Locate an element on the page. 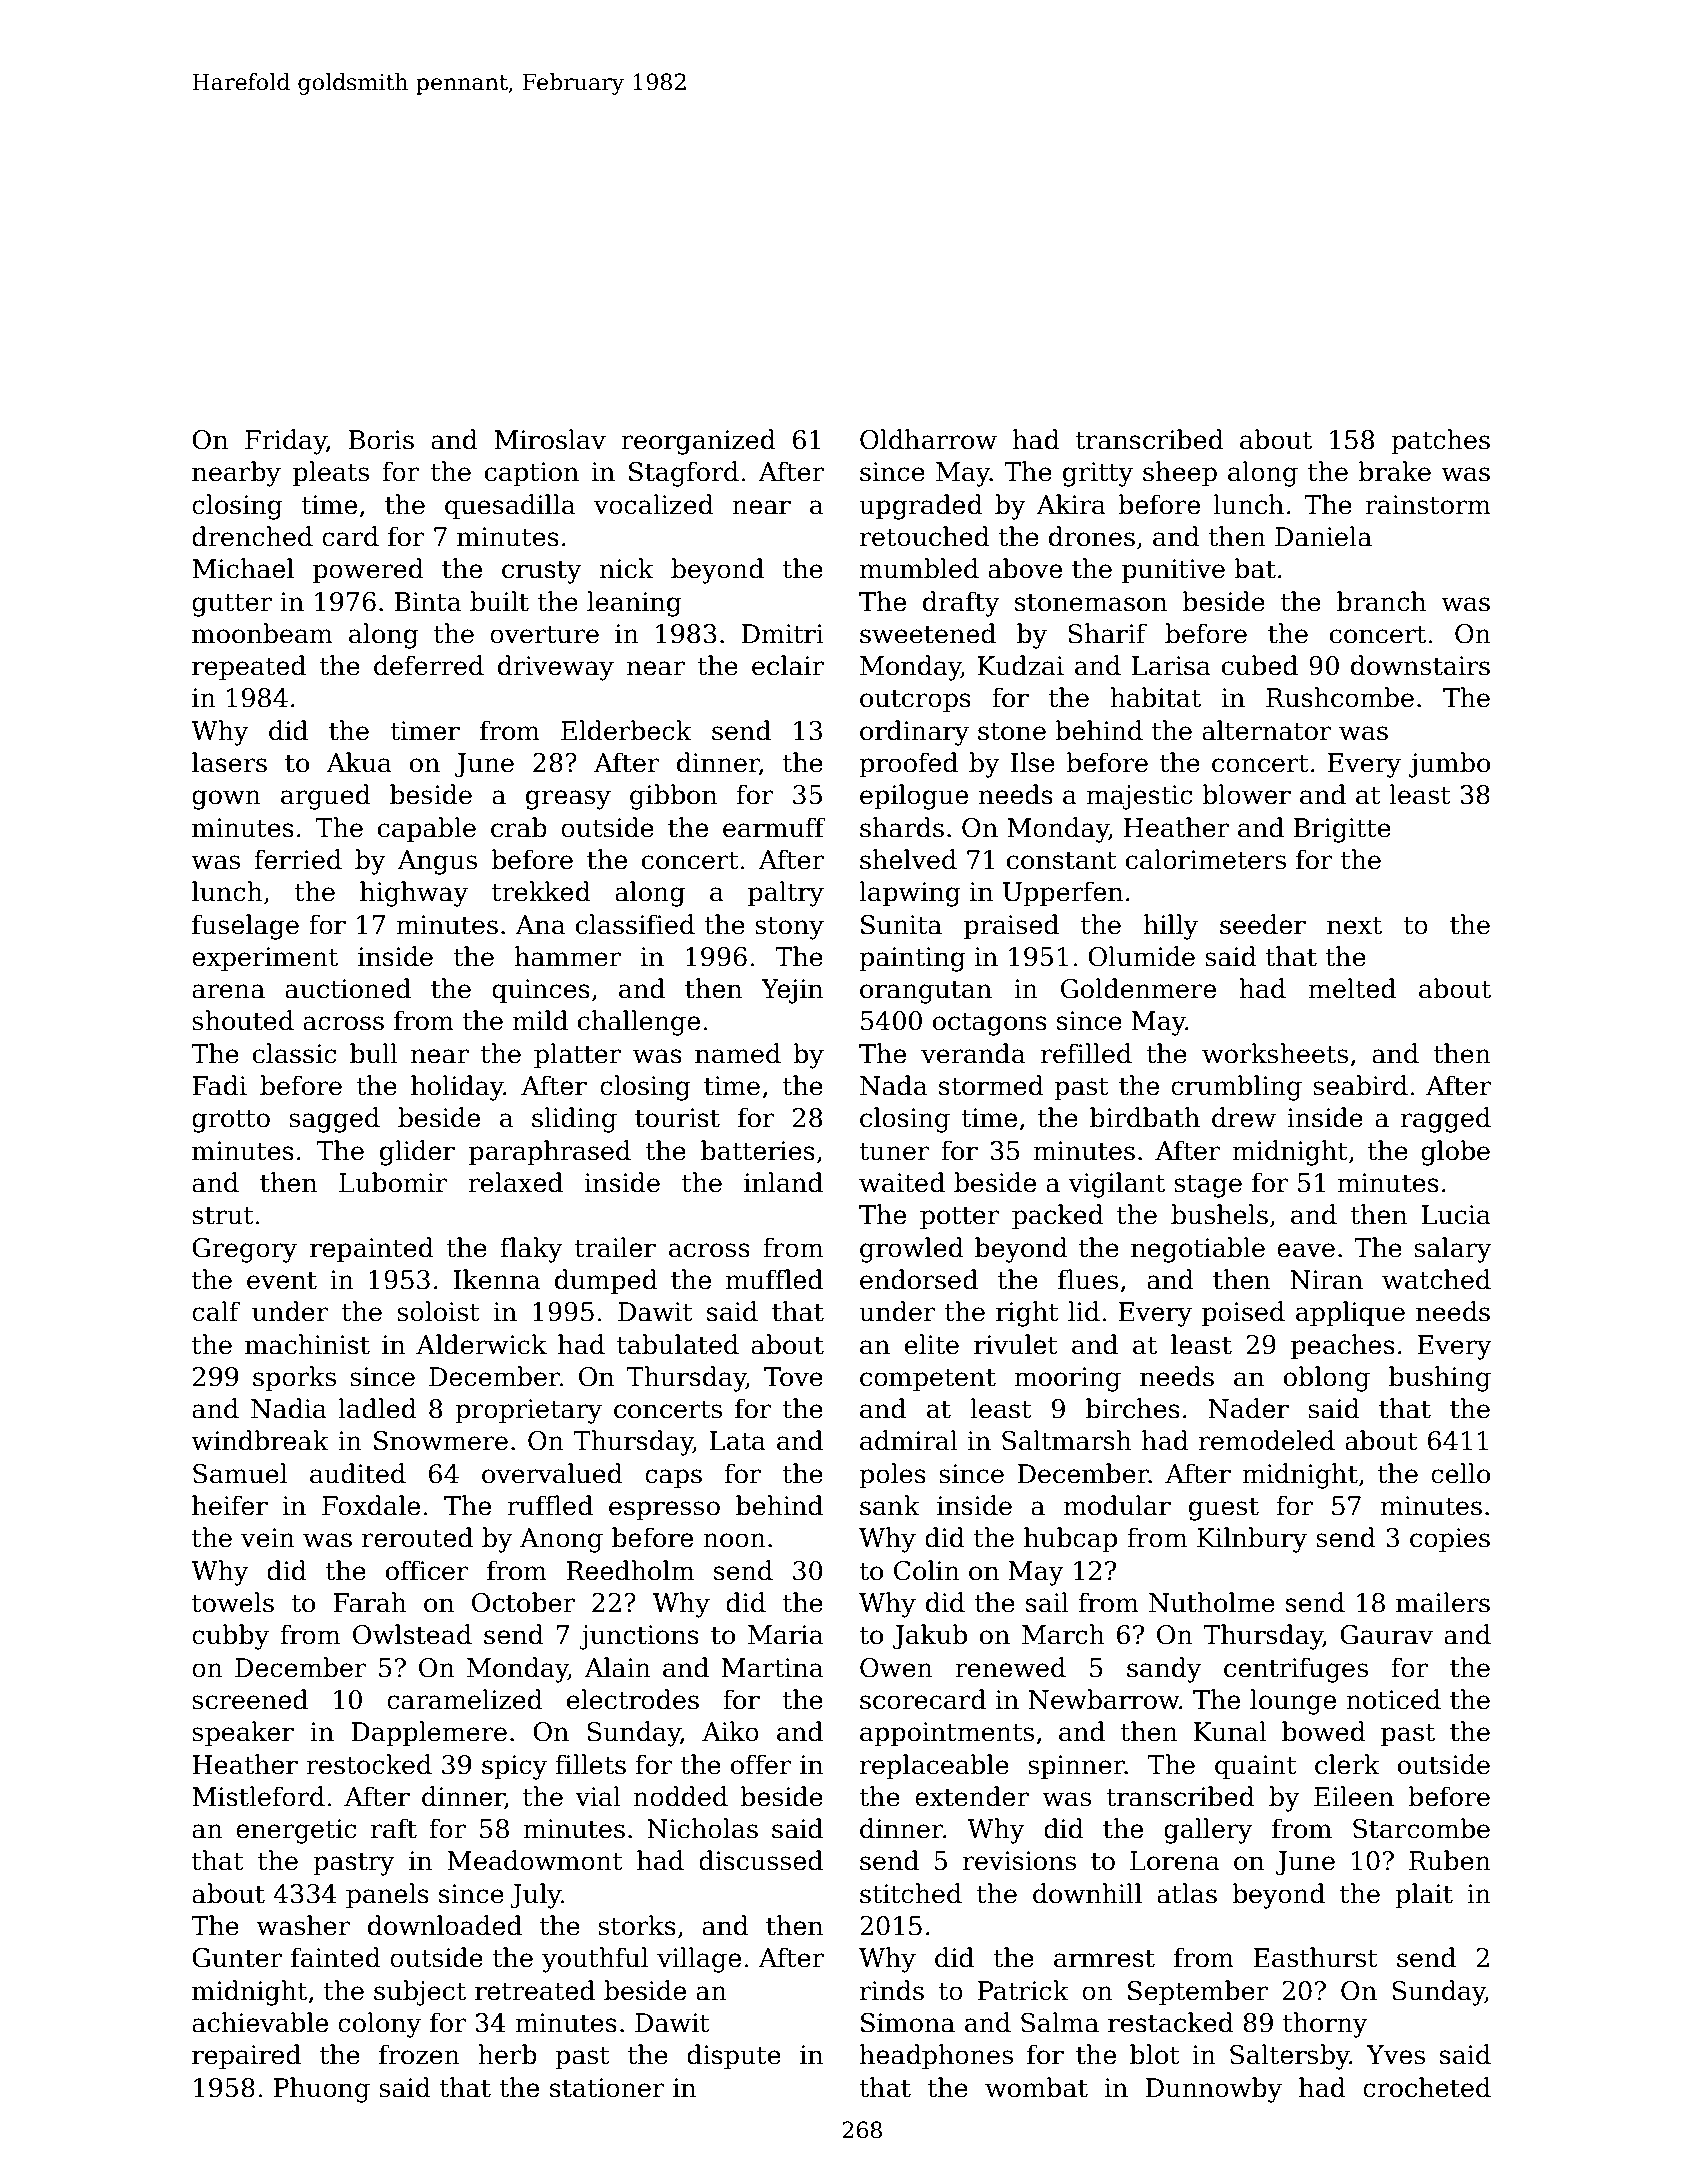  downloaded is located at coordinates (445, 1925).
